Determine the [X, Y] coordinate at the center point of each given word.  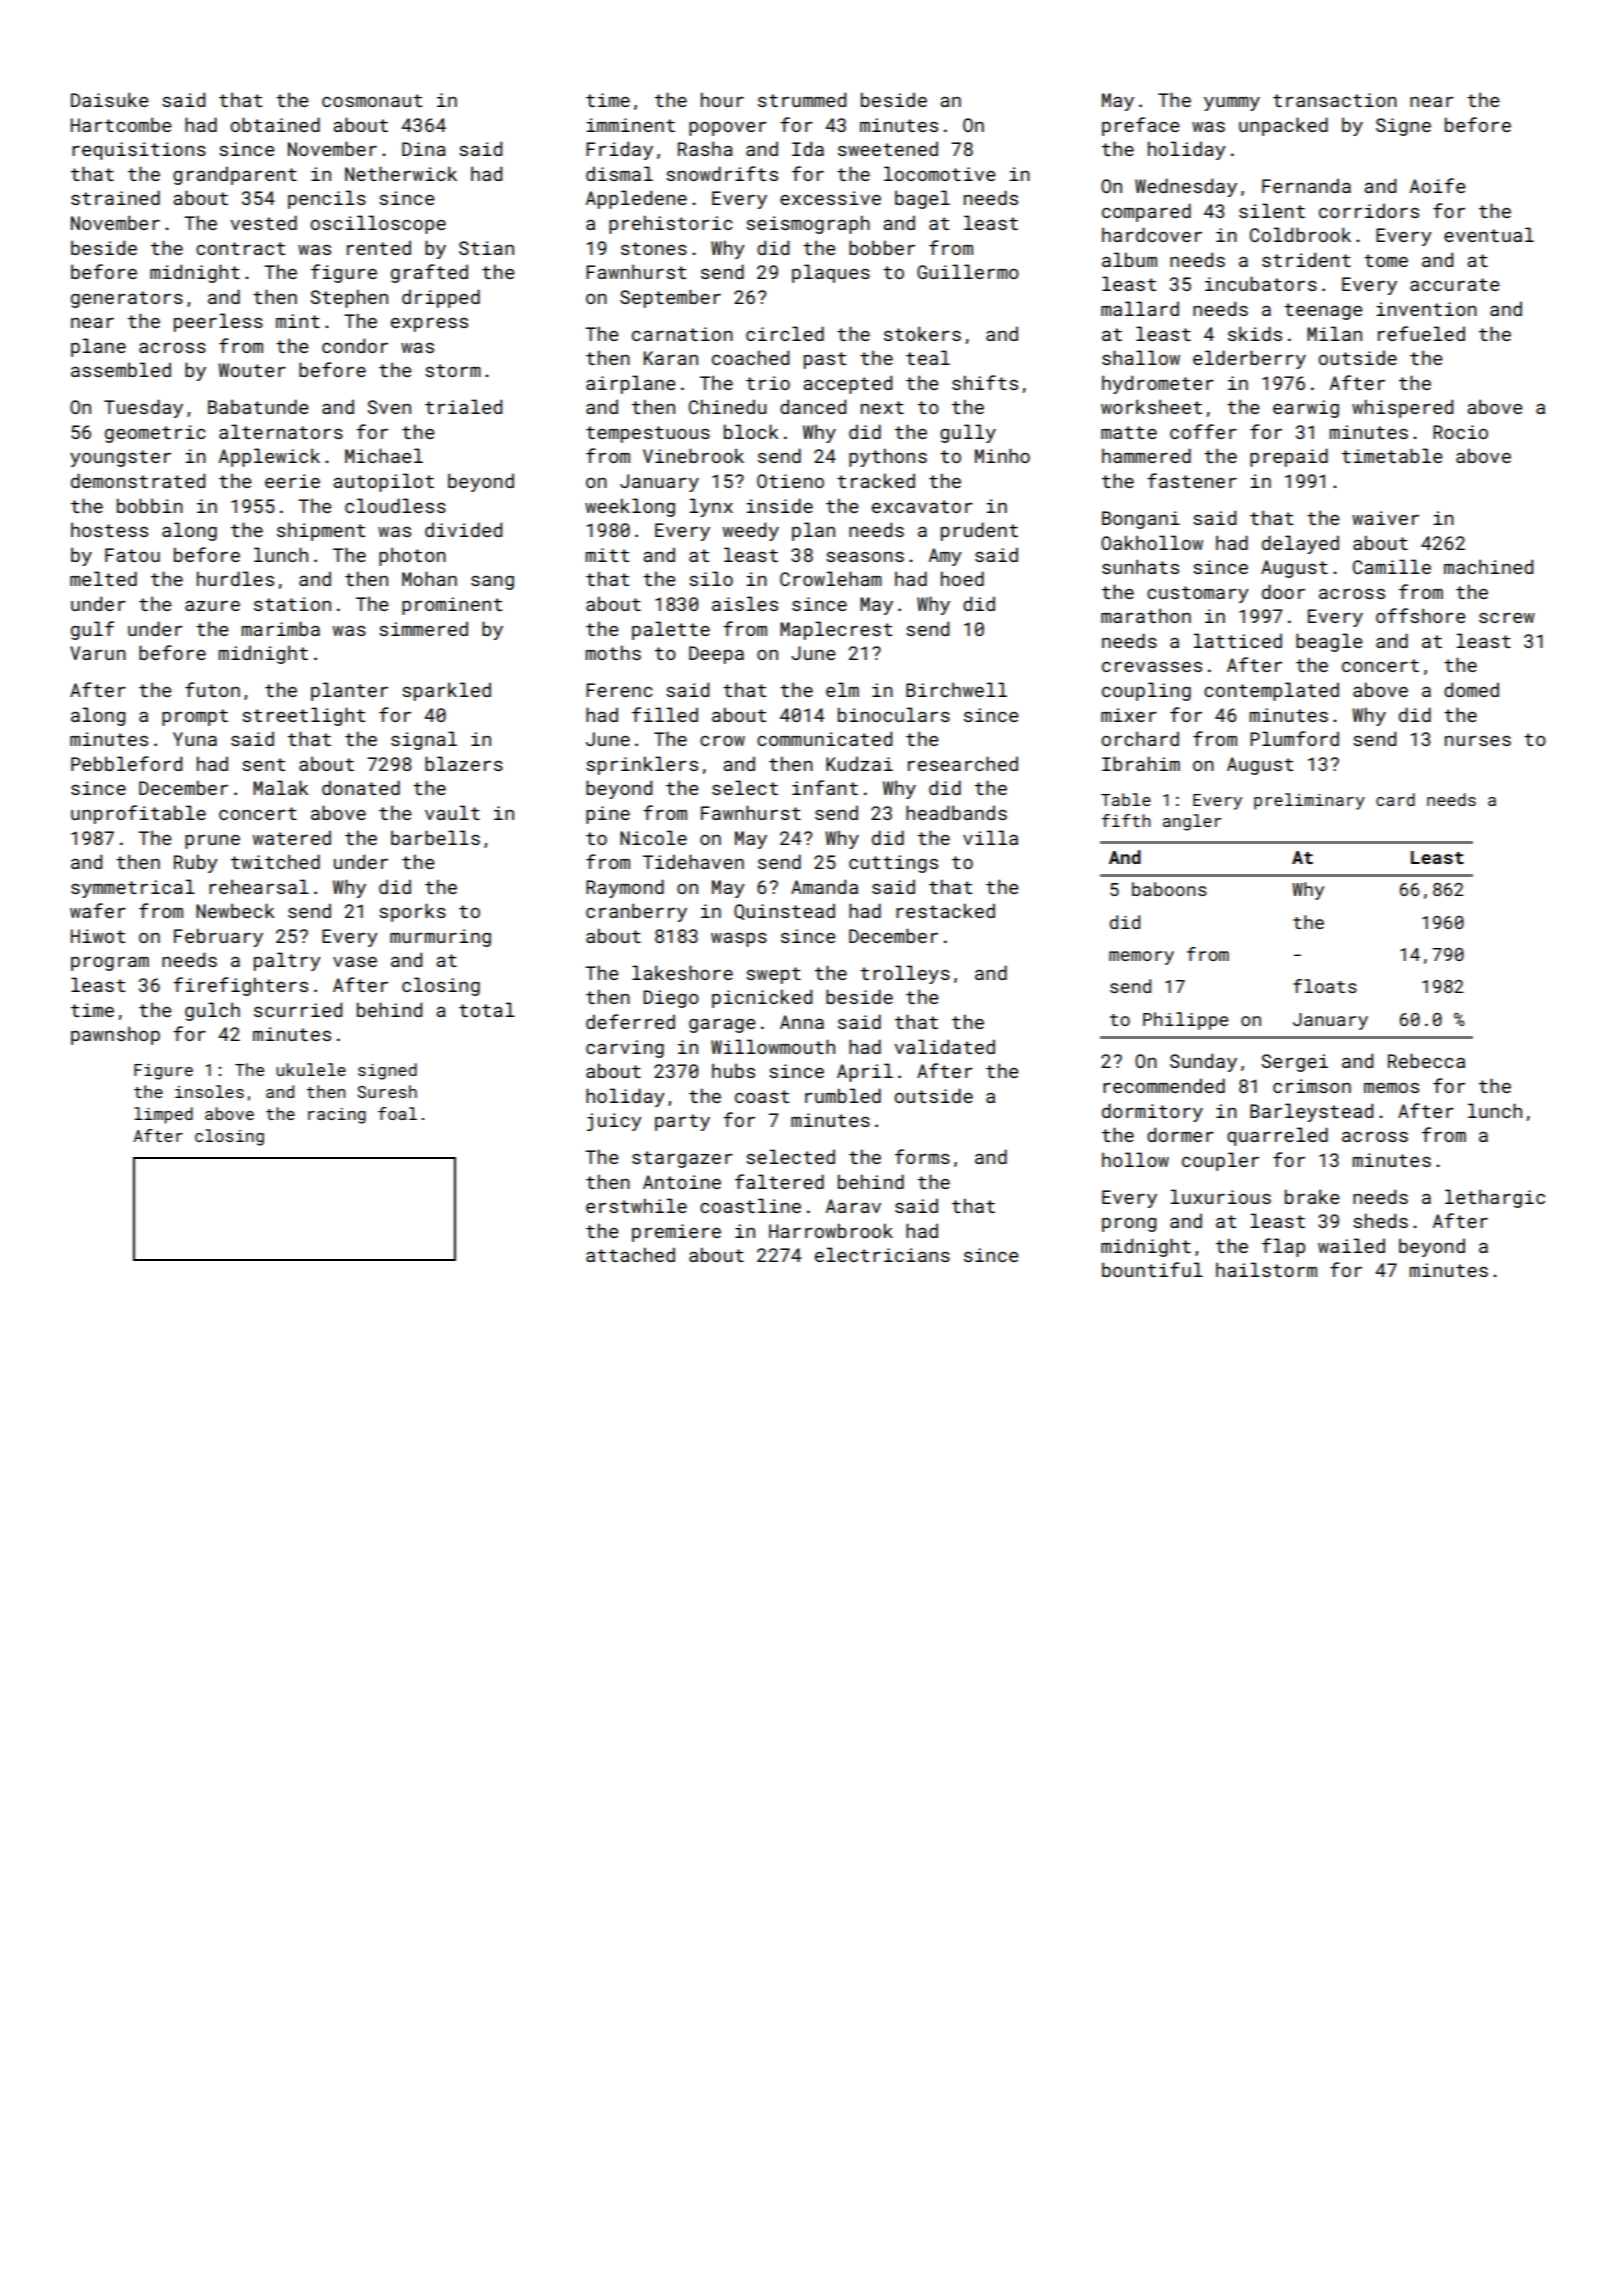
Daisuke [109, 99]
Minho [1002, 455]
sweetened [888, 148]
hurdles [235, 578]
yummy [1232, 104]
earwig [1306, 409]
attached [630, 1254]
